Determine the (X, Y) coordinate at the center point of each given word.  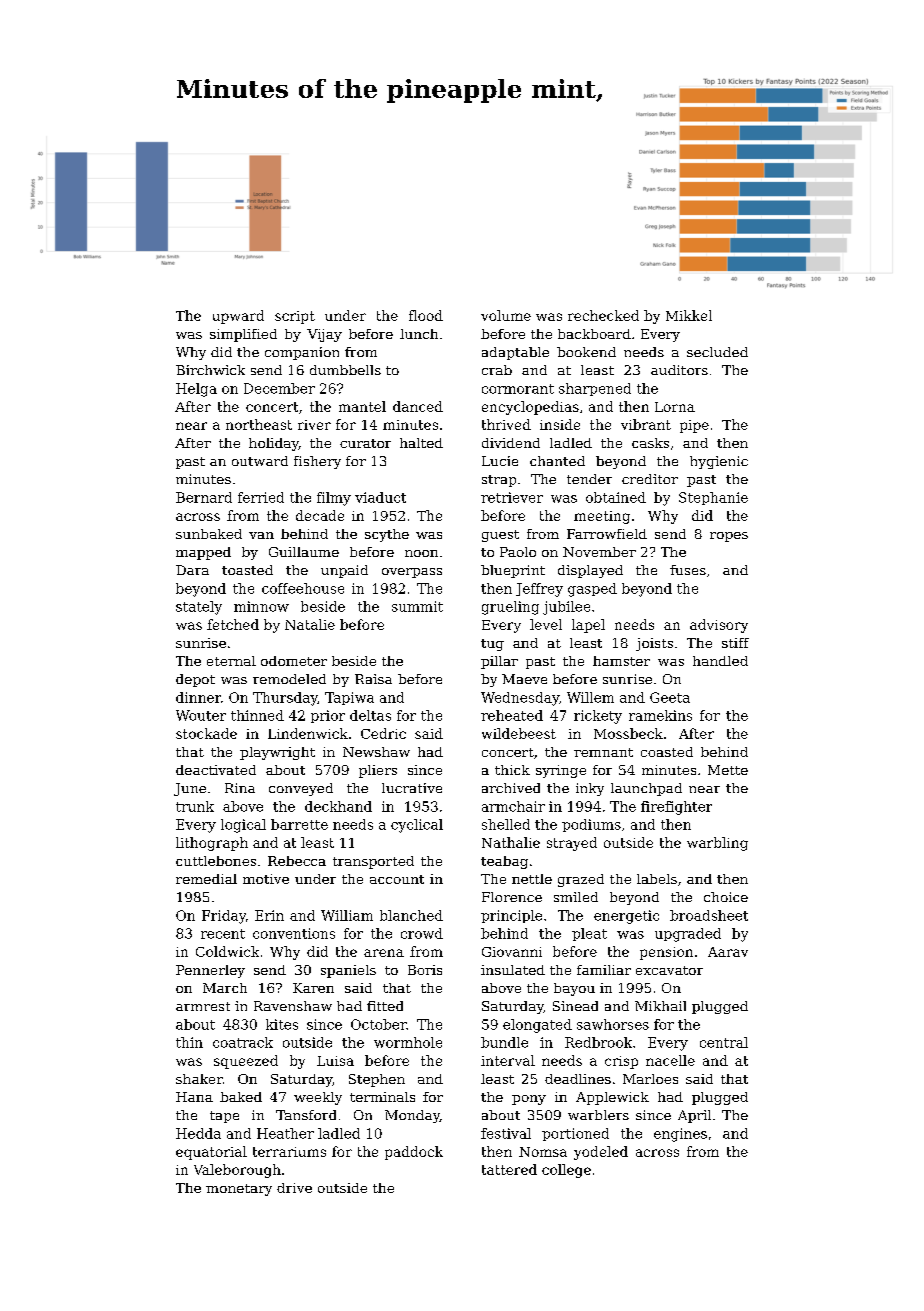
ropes (729, 537)
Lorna (675, 407)
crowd (422, 933)
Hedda (198, 1133)
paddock (414, 1153)
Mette (728, 770)
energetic (626, 917)
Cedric (383, 733)
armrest (203, 1006)
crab (497, 370)
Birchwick (210, 370)
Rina (240, 788)
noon (421, 553)
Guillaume (304, 552)
